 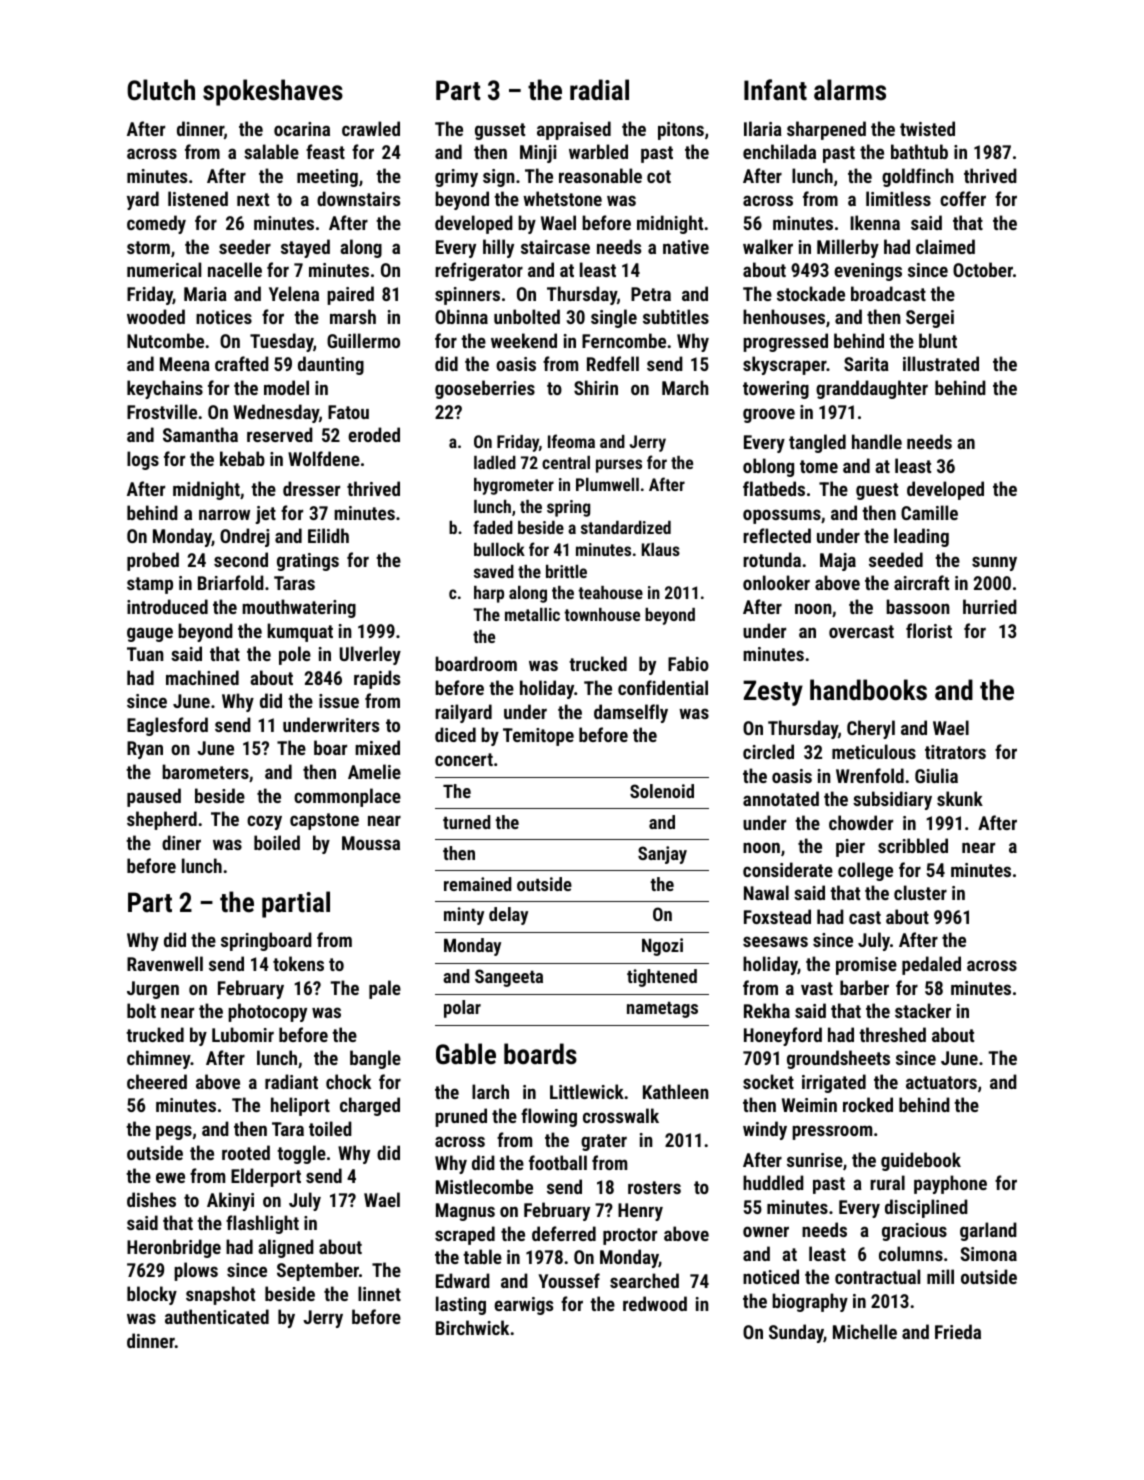 I want to click on gracious, so click(x=914, y=1232).
